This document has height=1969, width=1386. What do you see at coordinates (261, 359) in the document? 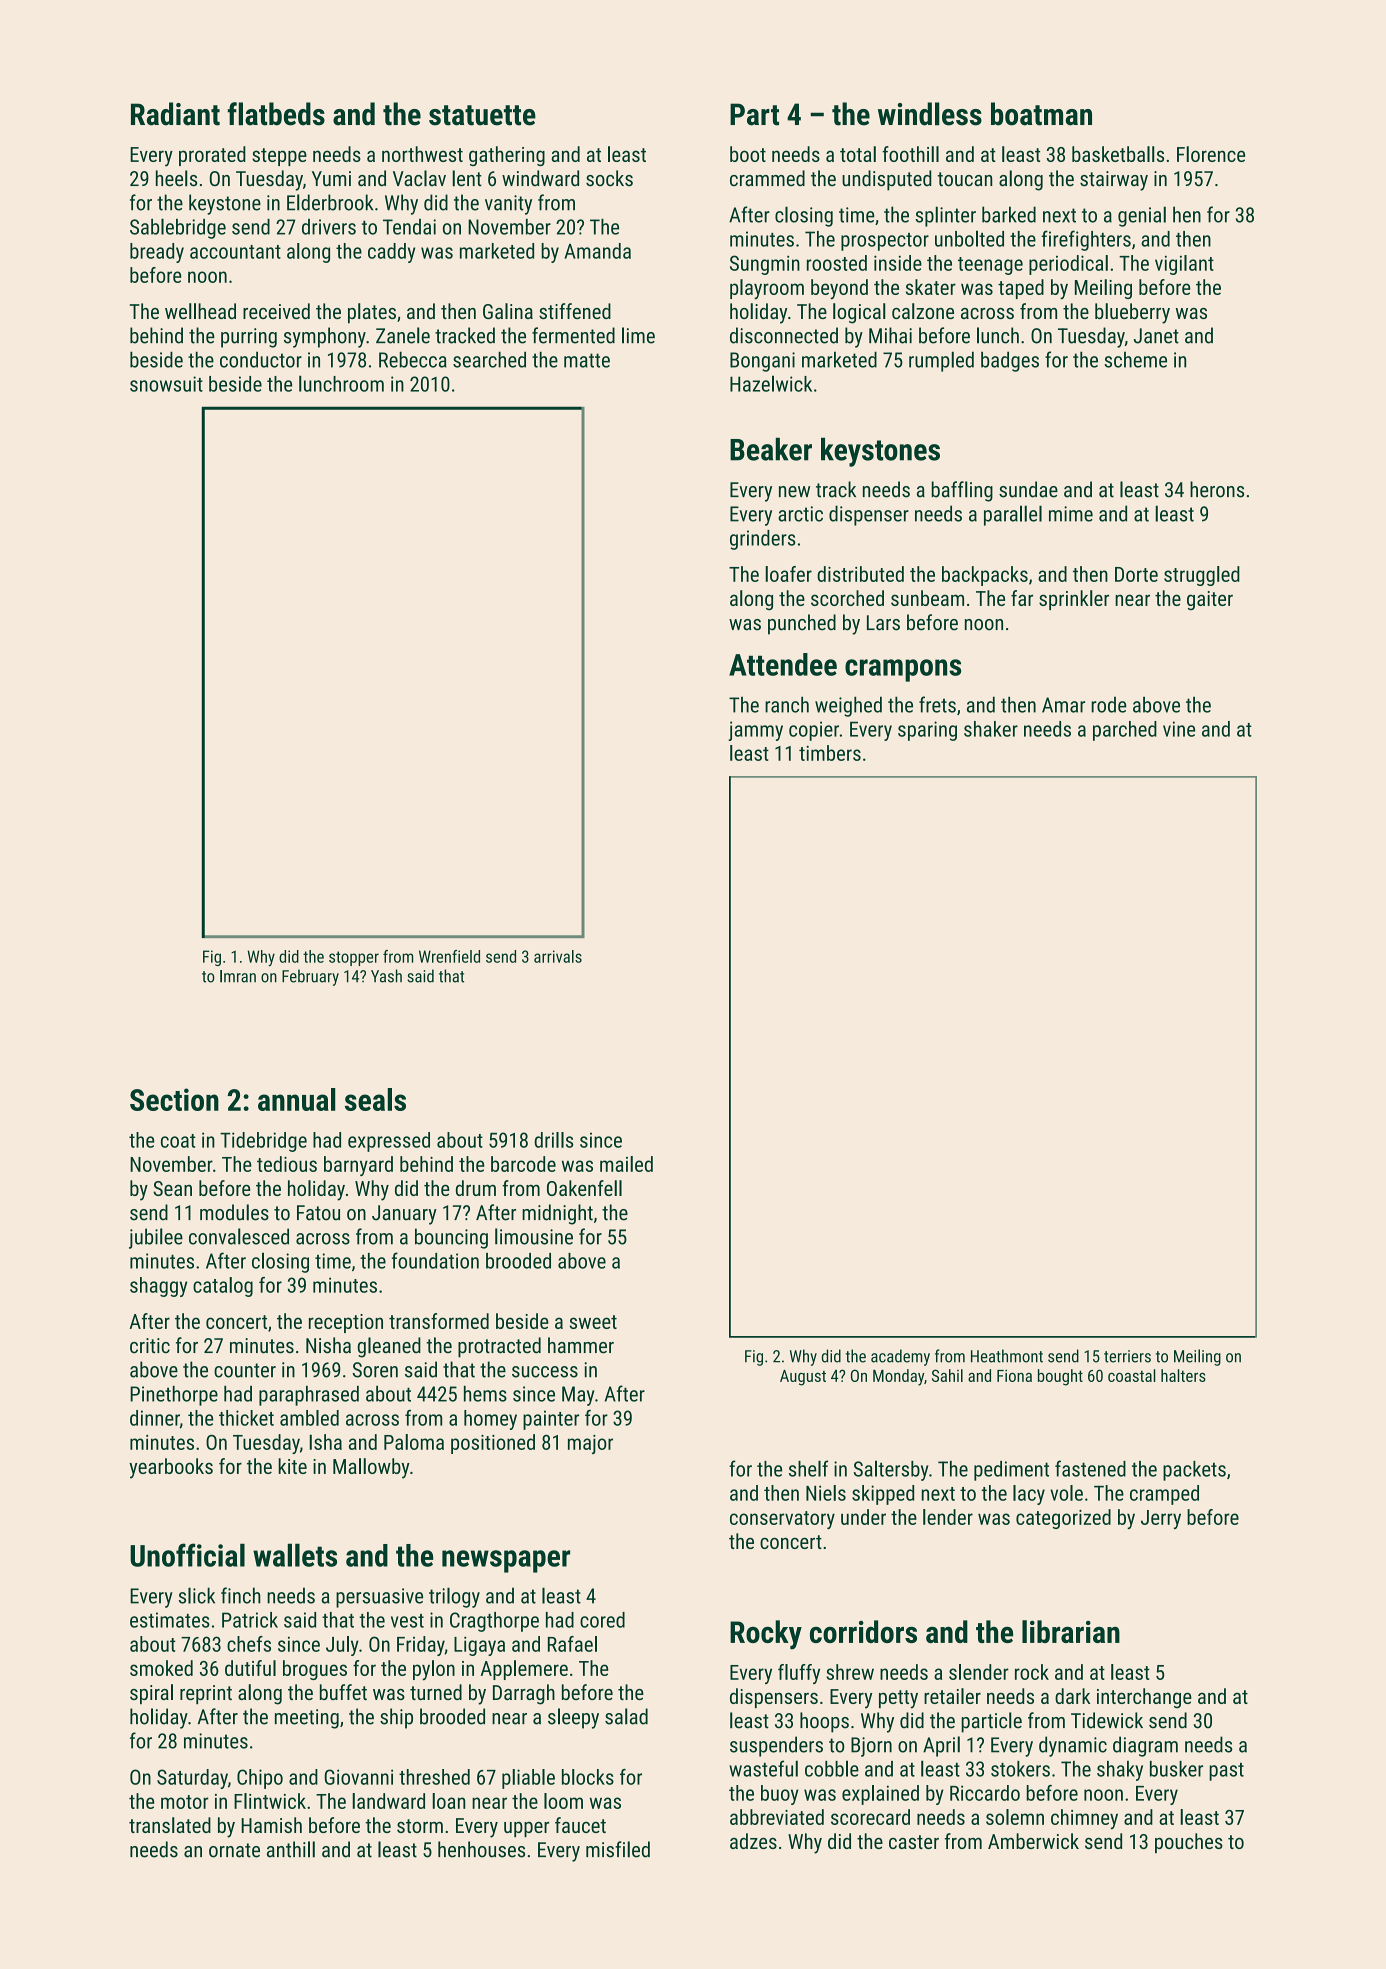
I see `conductor` at bounding box center [261, 359].
